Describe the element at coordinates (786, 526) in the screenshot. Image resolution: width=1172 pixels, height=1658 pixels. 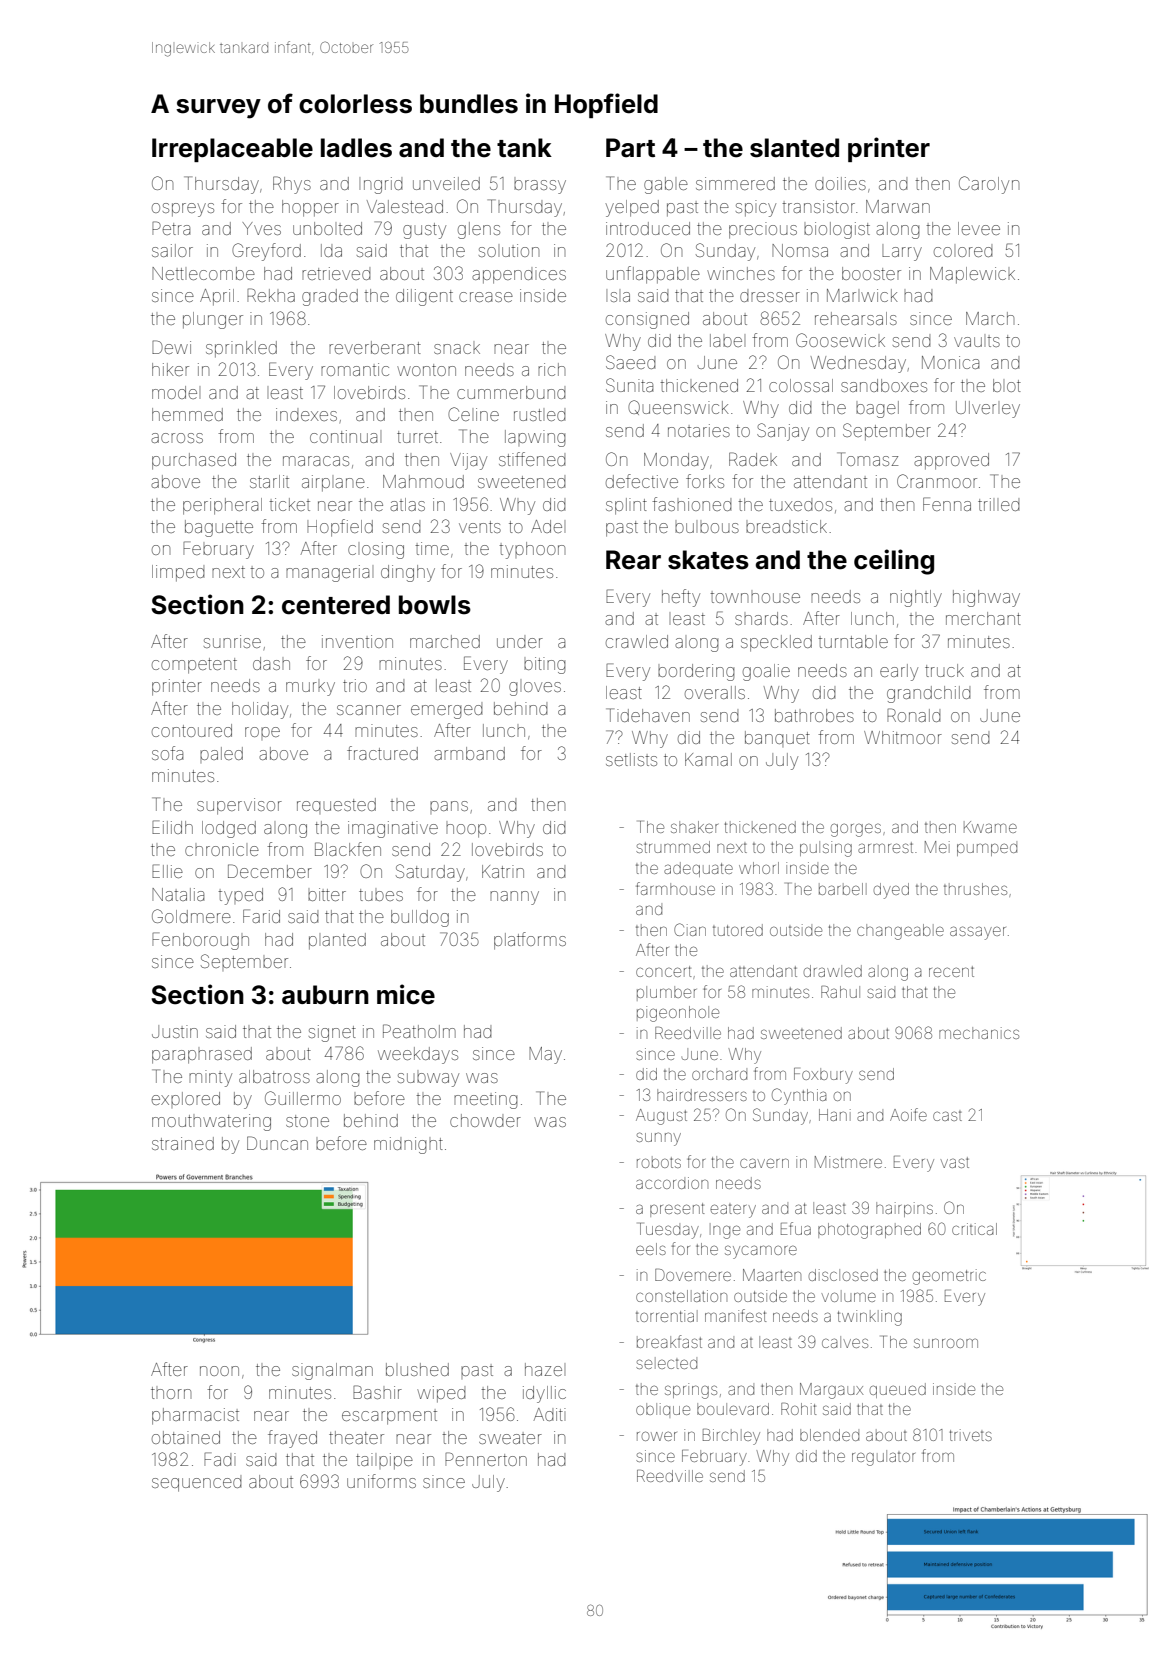
I see `breadstick` at that location.
